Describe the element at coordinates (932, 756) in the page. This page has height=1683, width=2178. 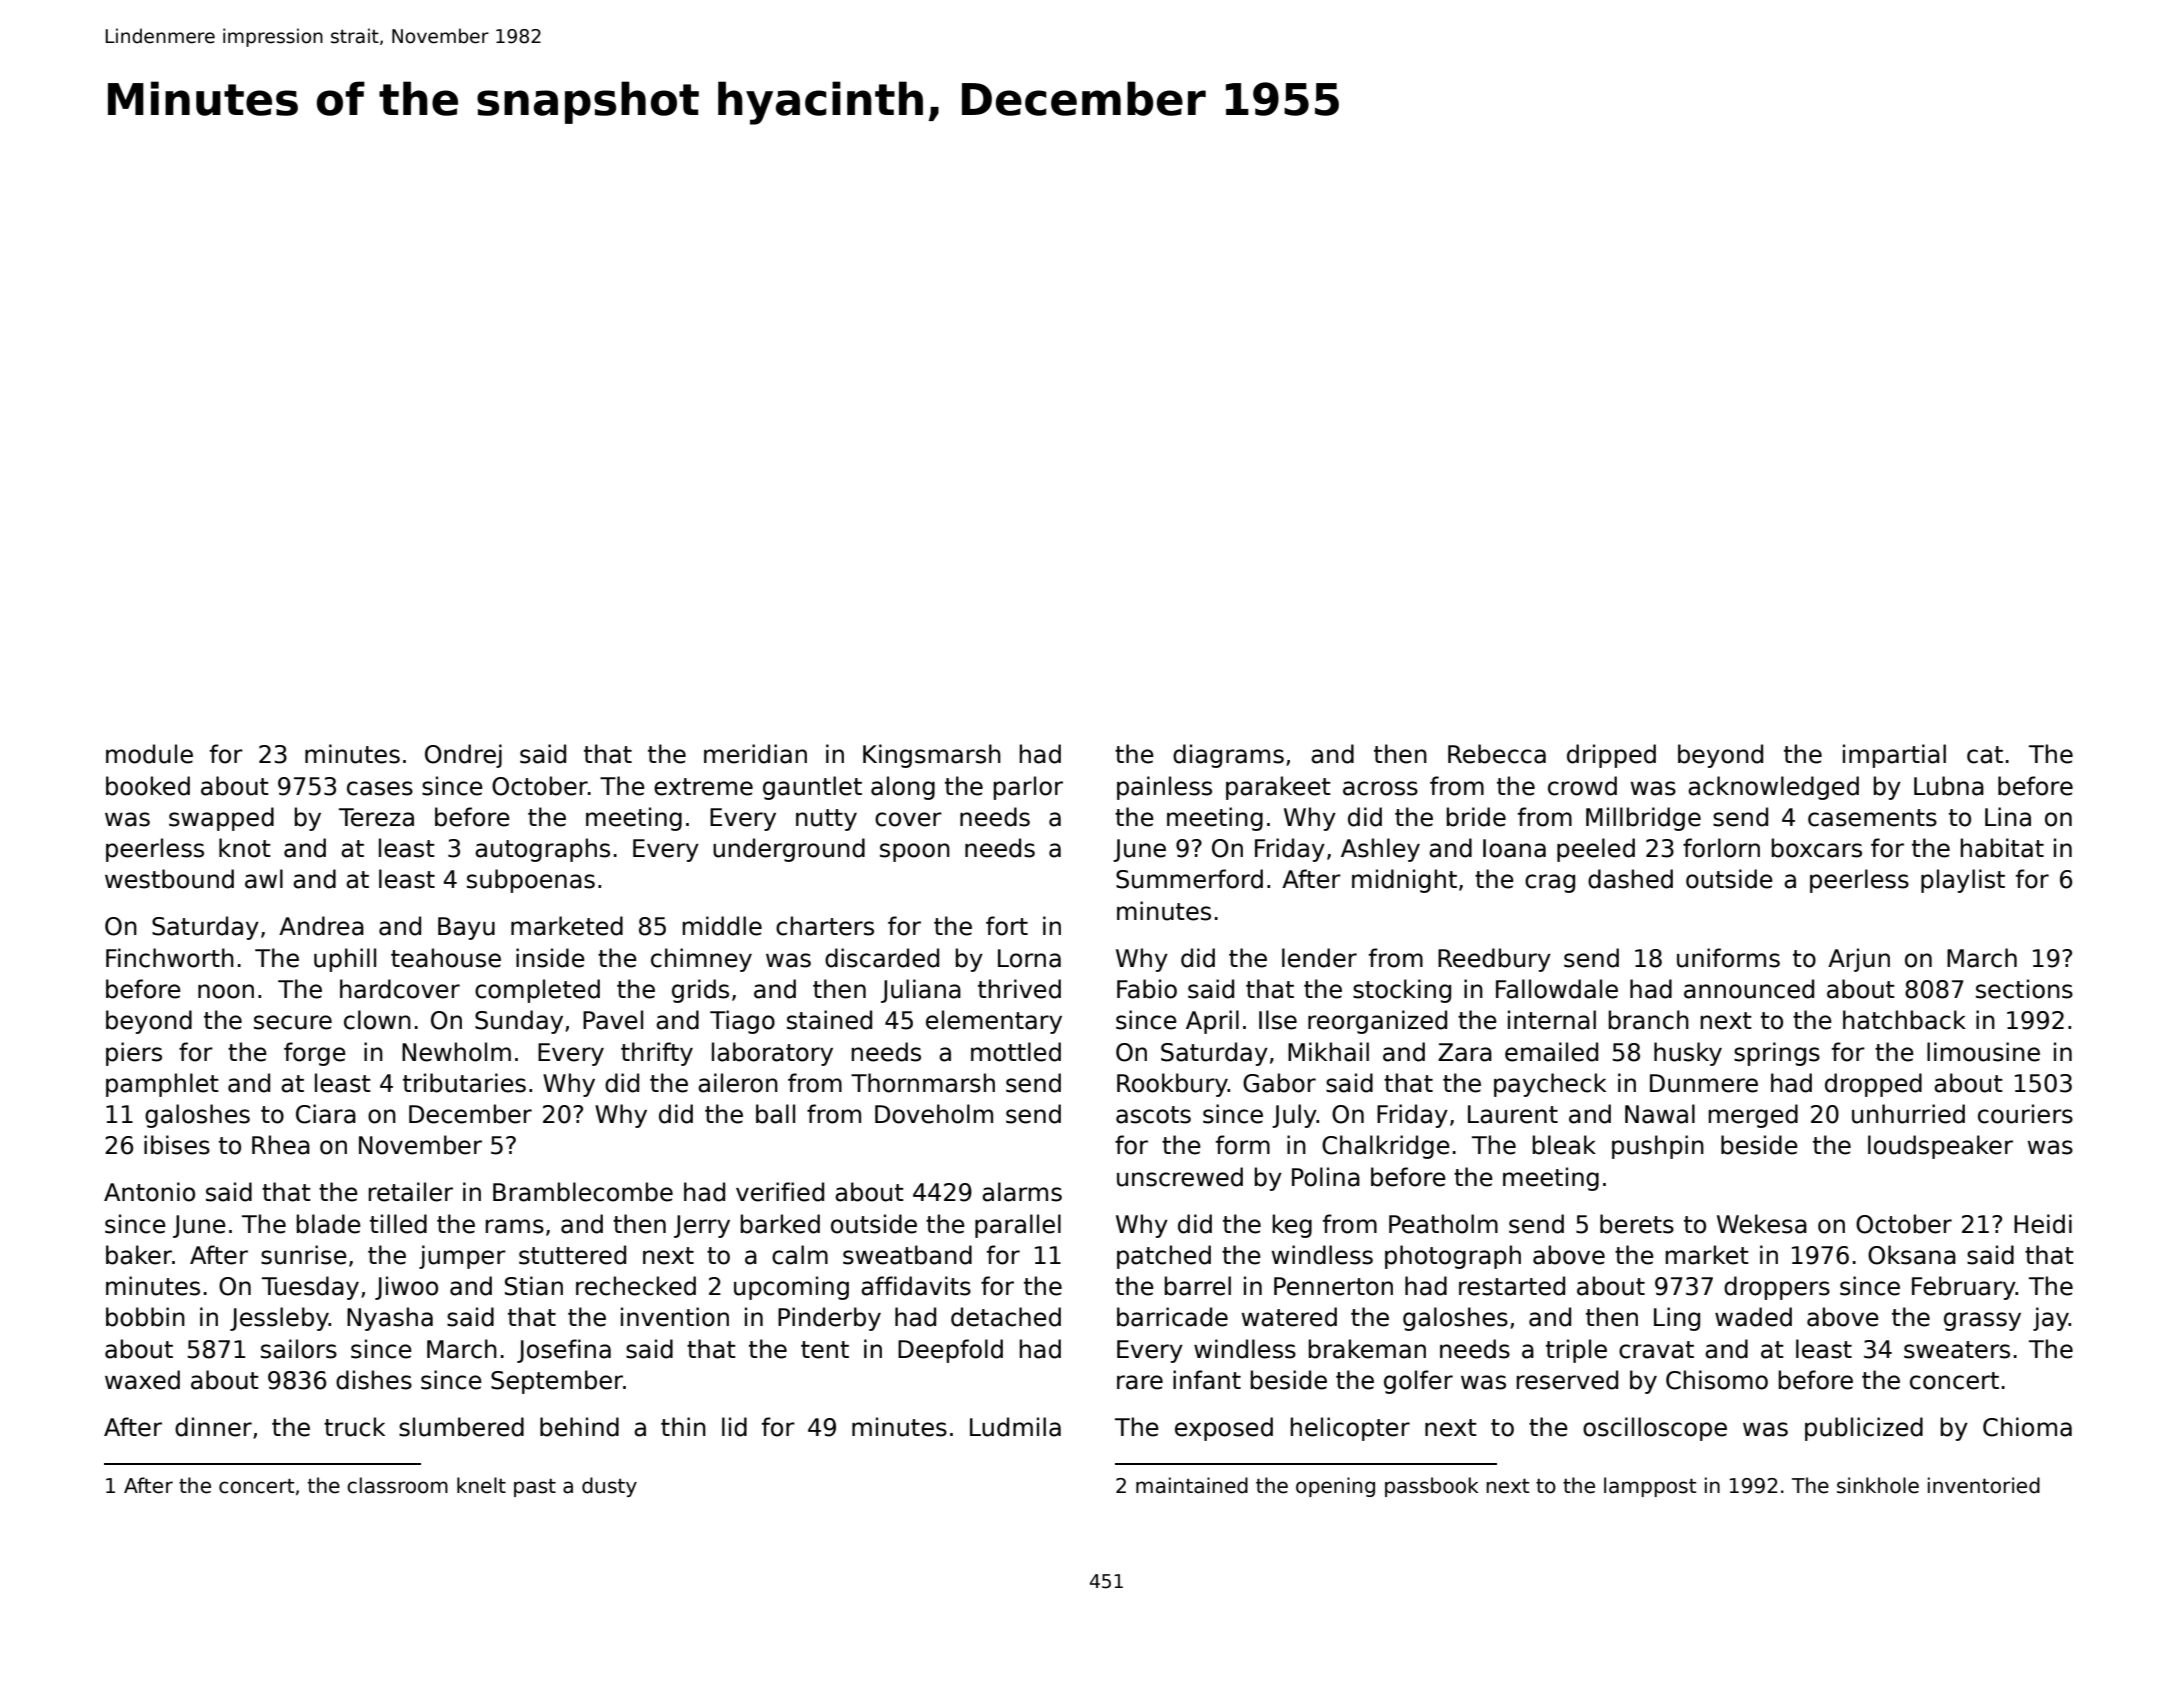
I see `Kingsmarsh` at that location.
